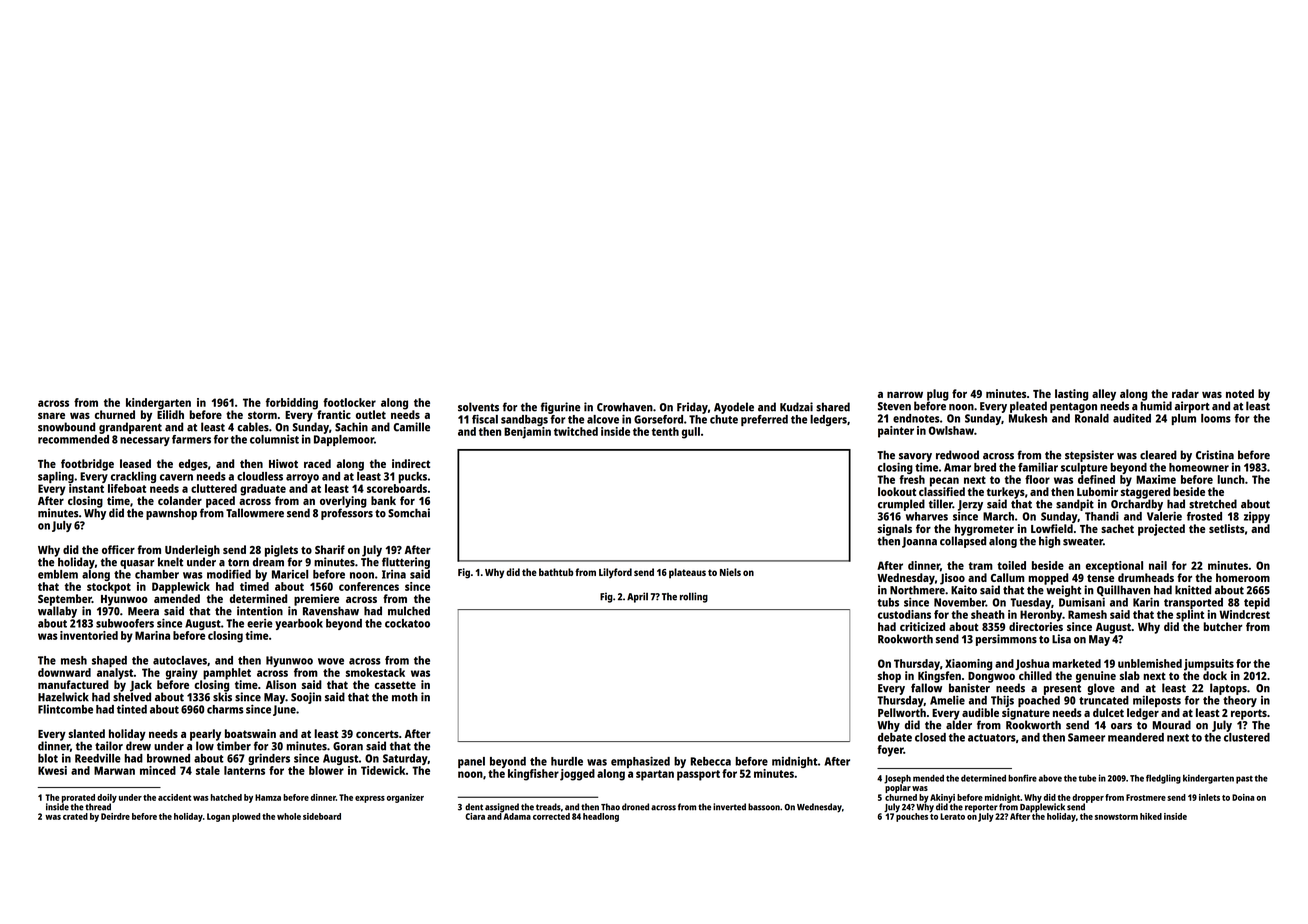 This screenshot has height=924, width=1308. Describe the element at coordinates (764, 420) in the screenshot. I see `preferred` at that location.
